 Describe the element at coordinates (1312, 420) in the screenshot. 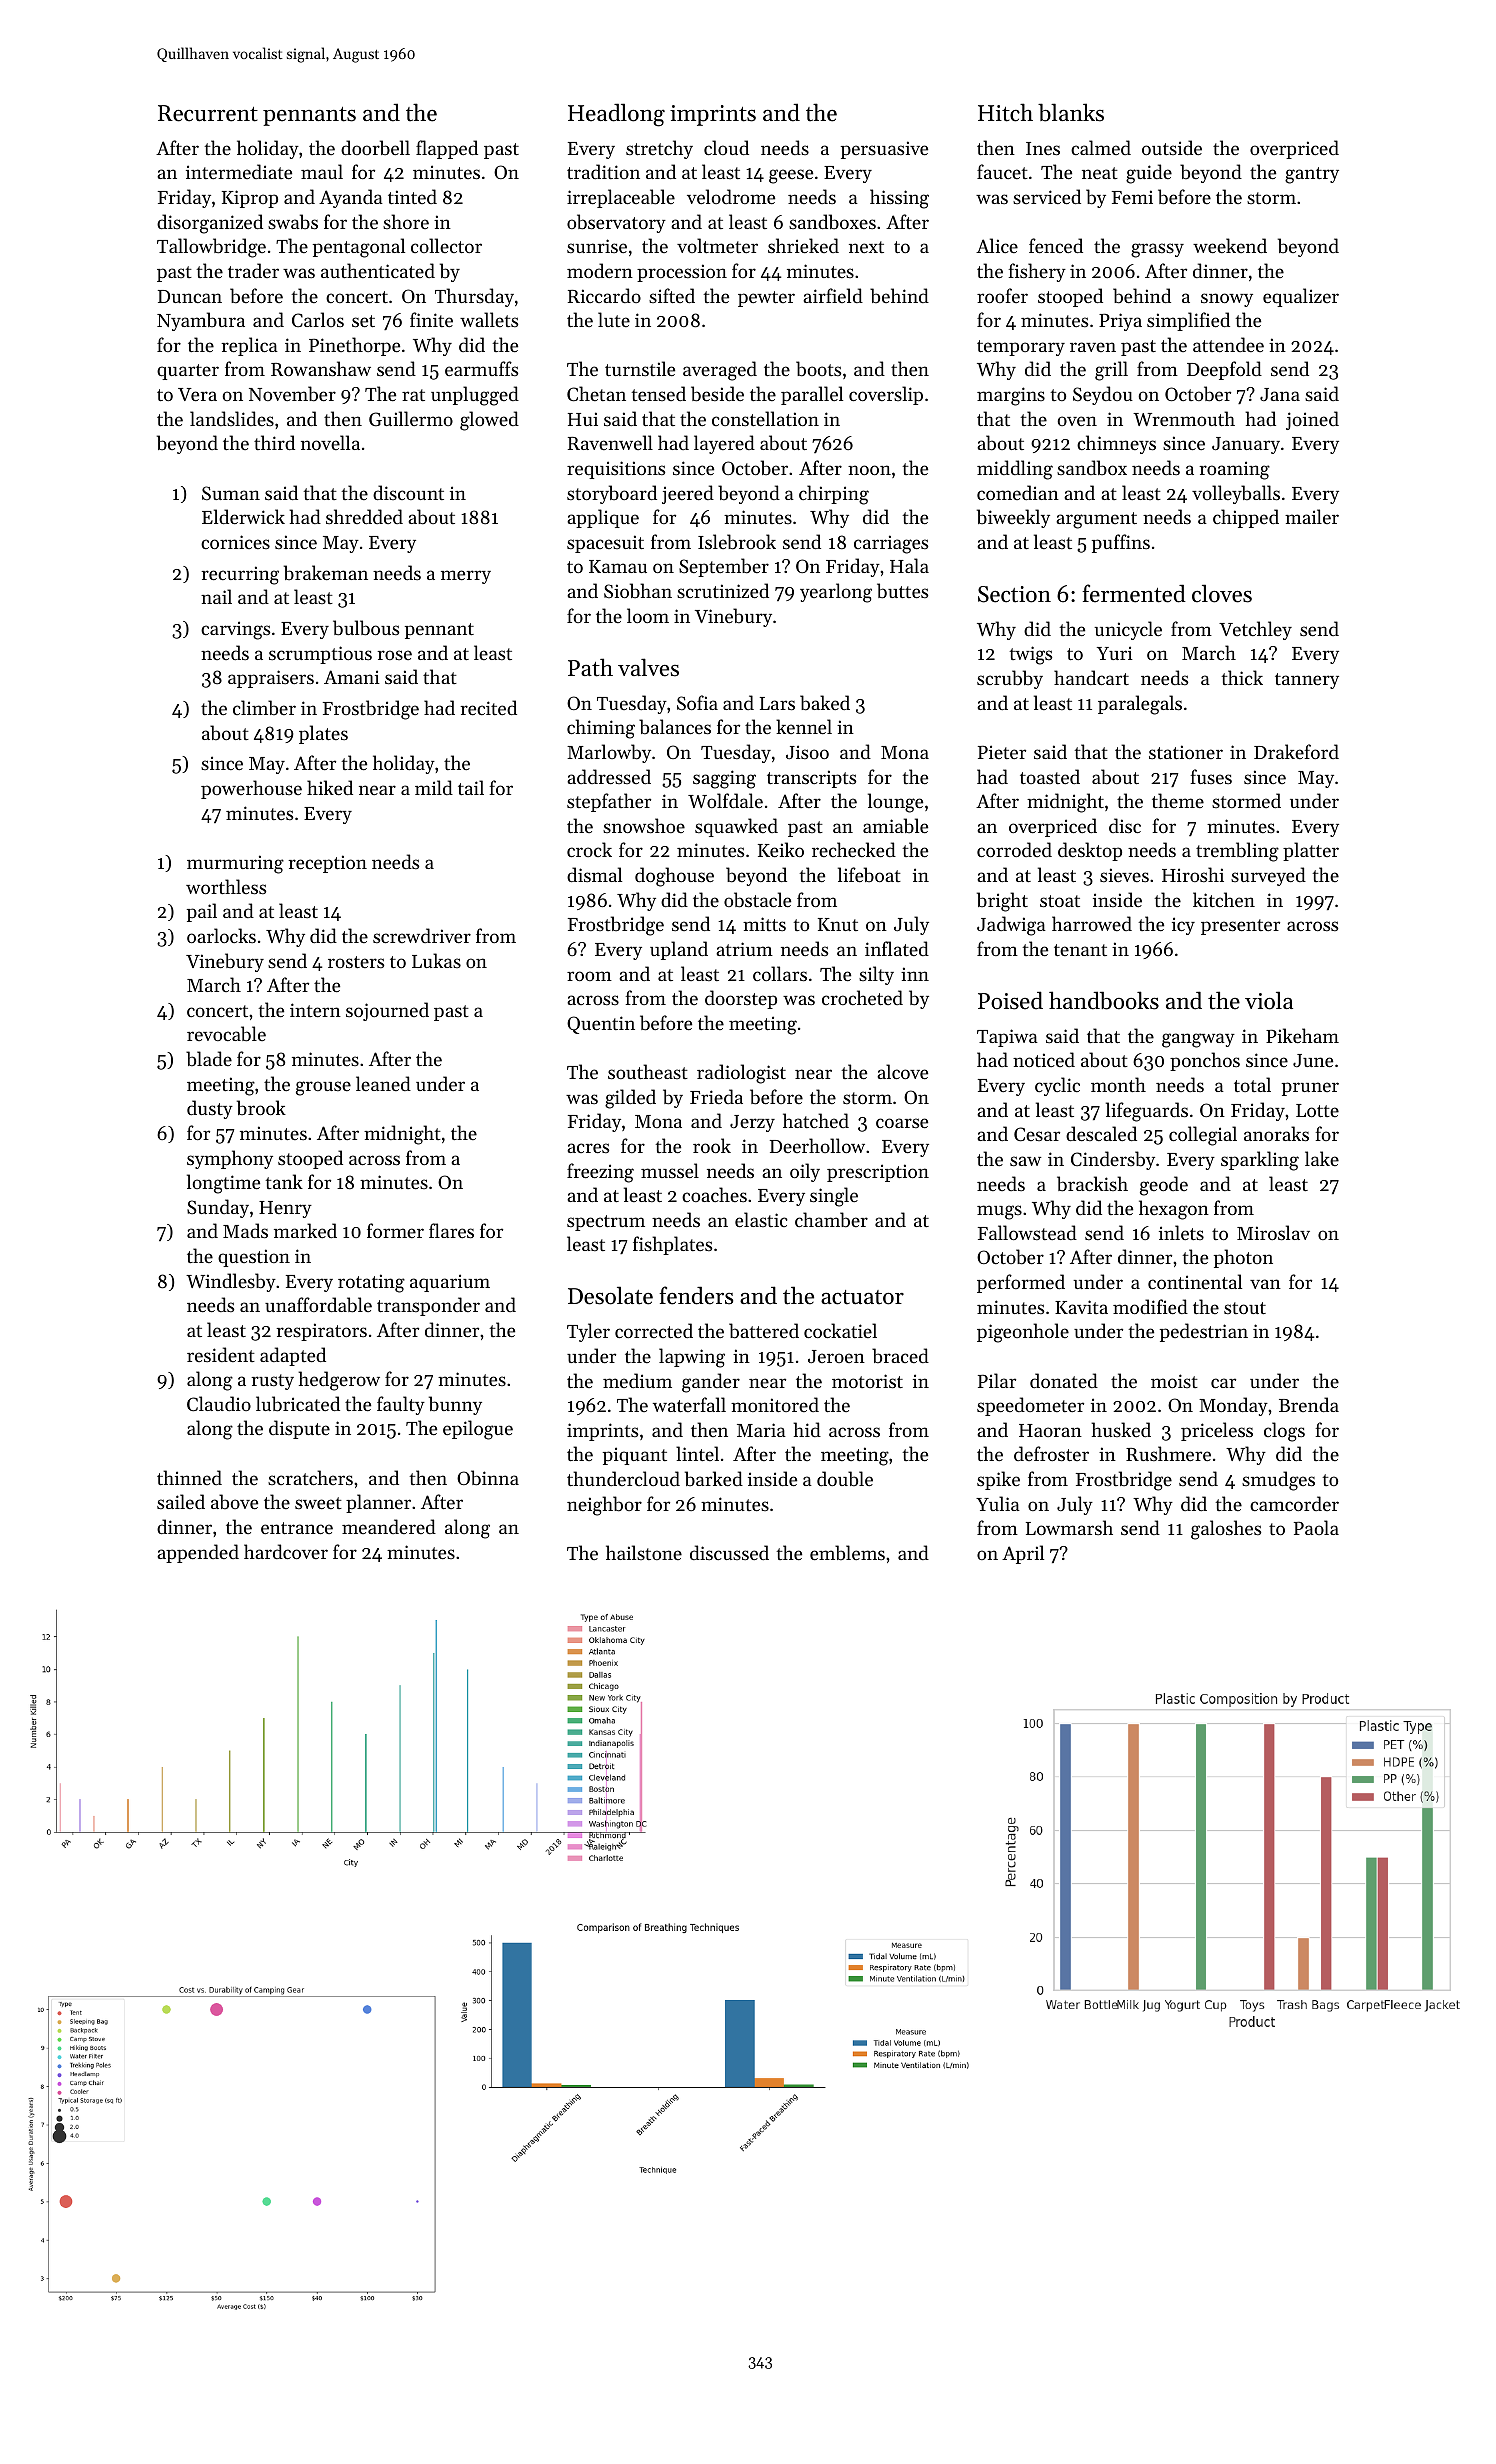

I see `joined` at that location.
